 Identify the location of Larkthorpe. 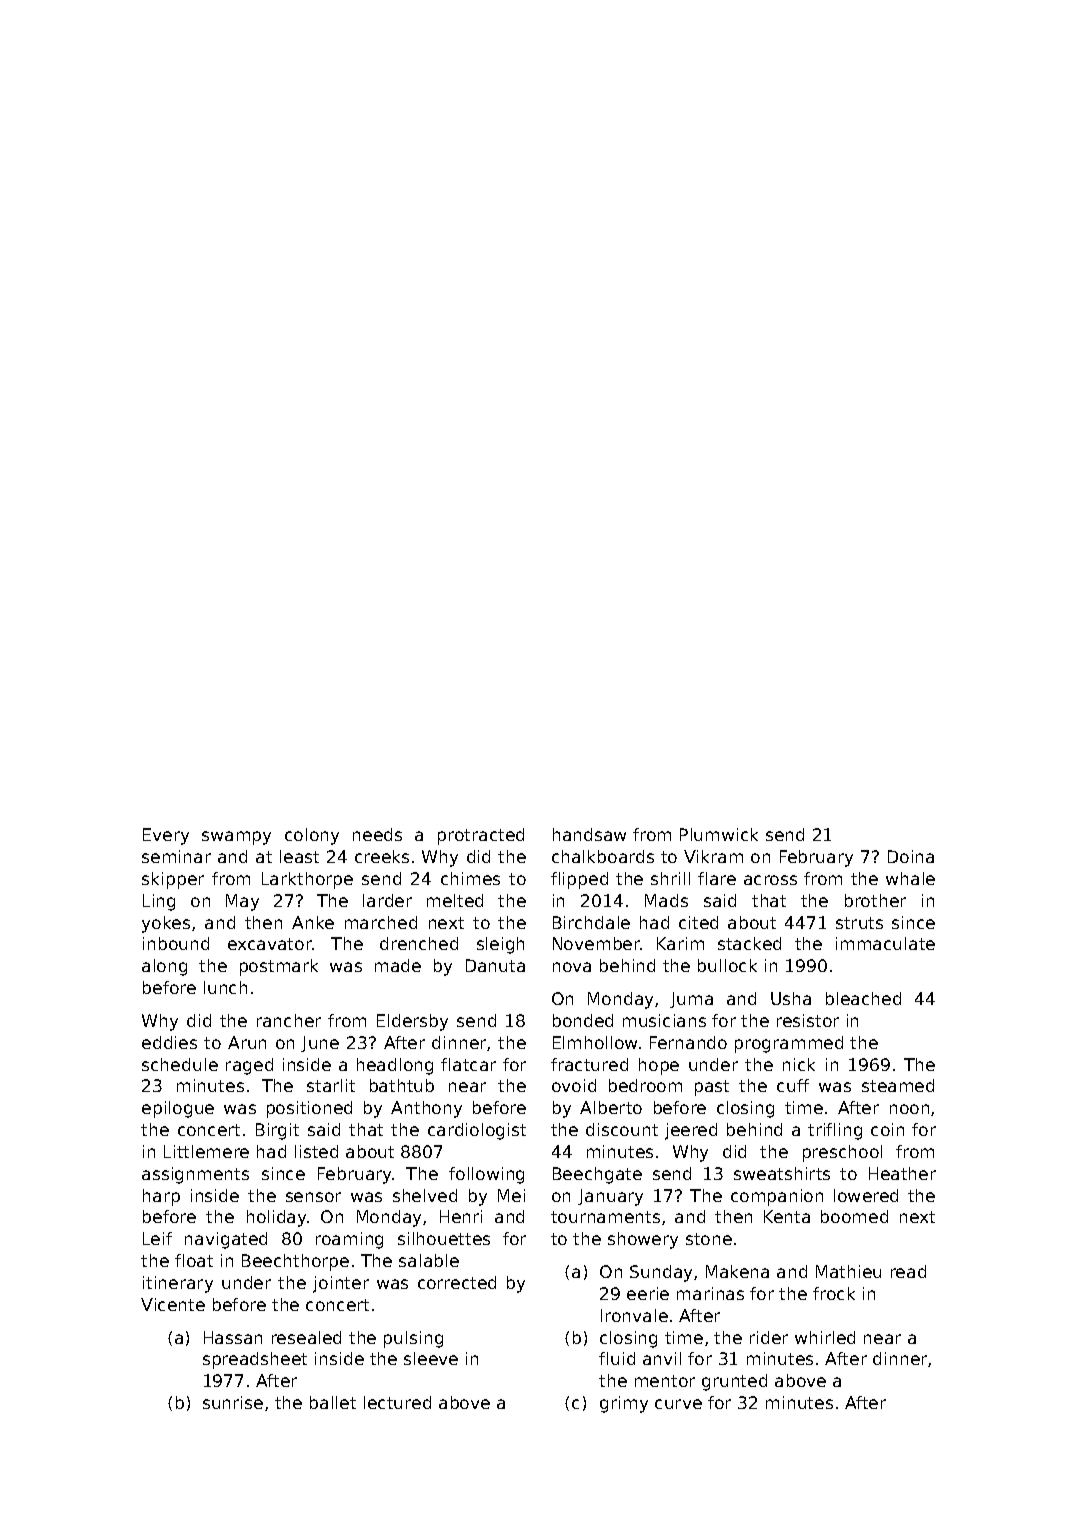
(307, 880).
